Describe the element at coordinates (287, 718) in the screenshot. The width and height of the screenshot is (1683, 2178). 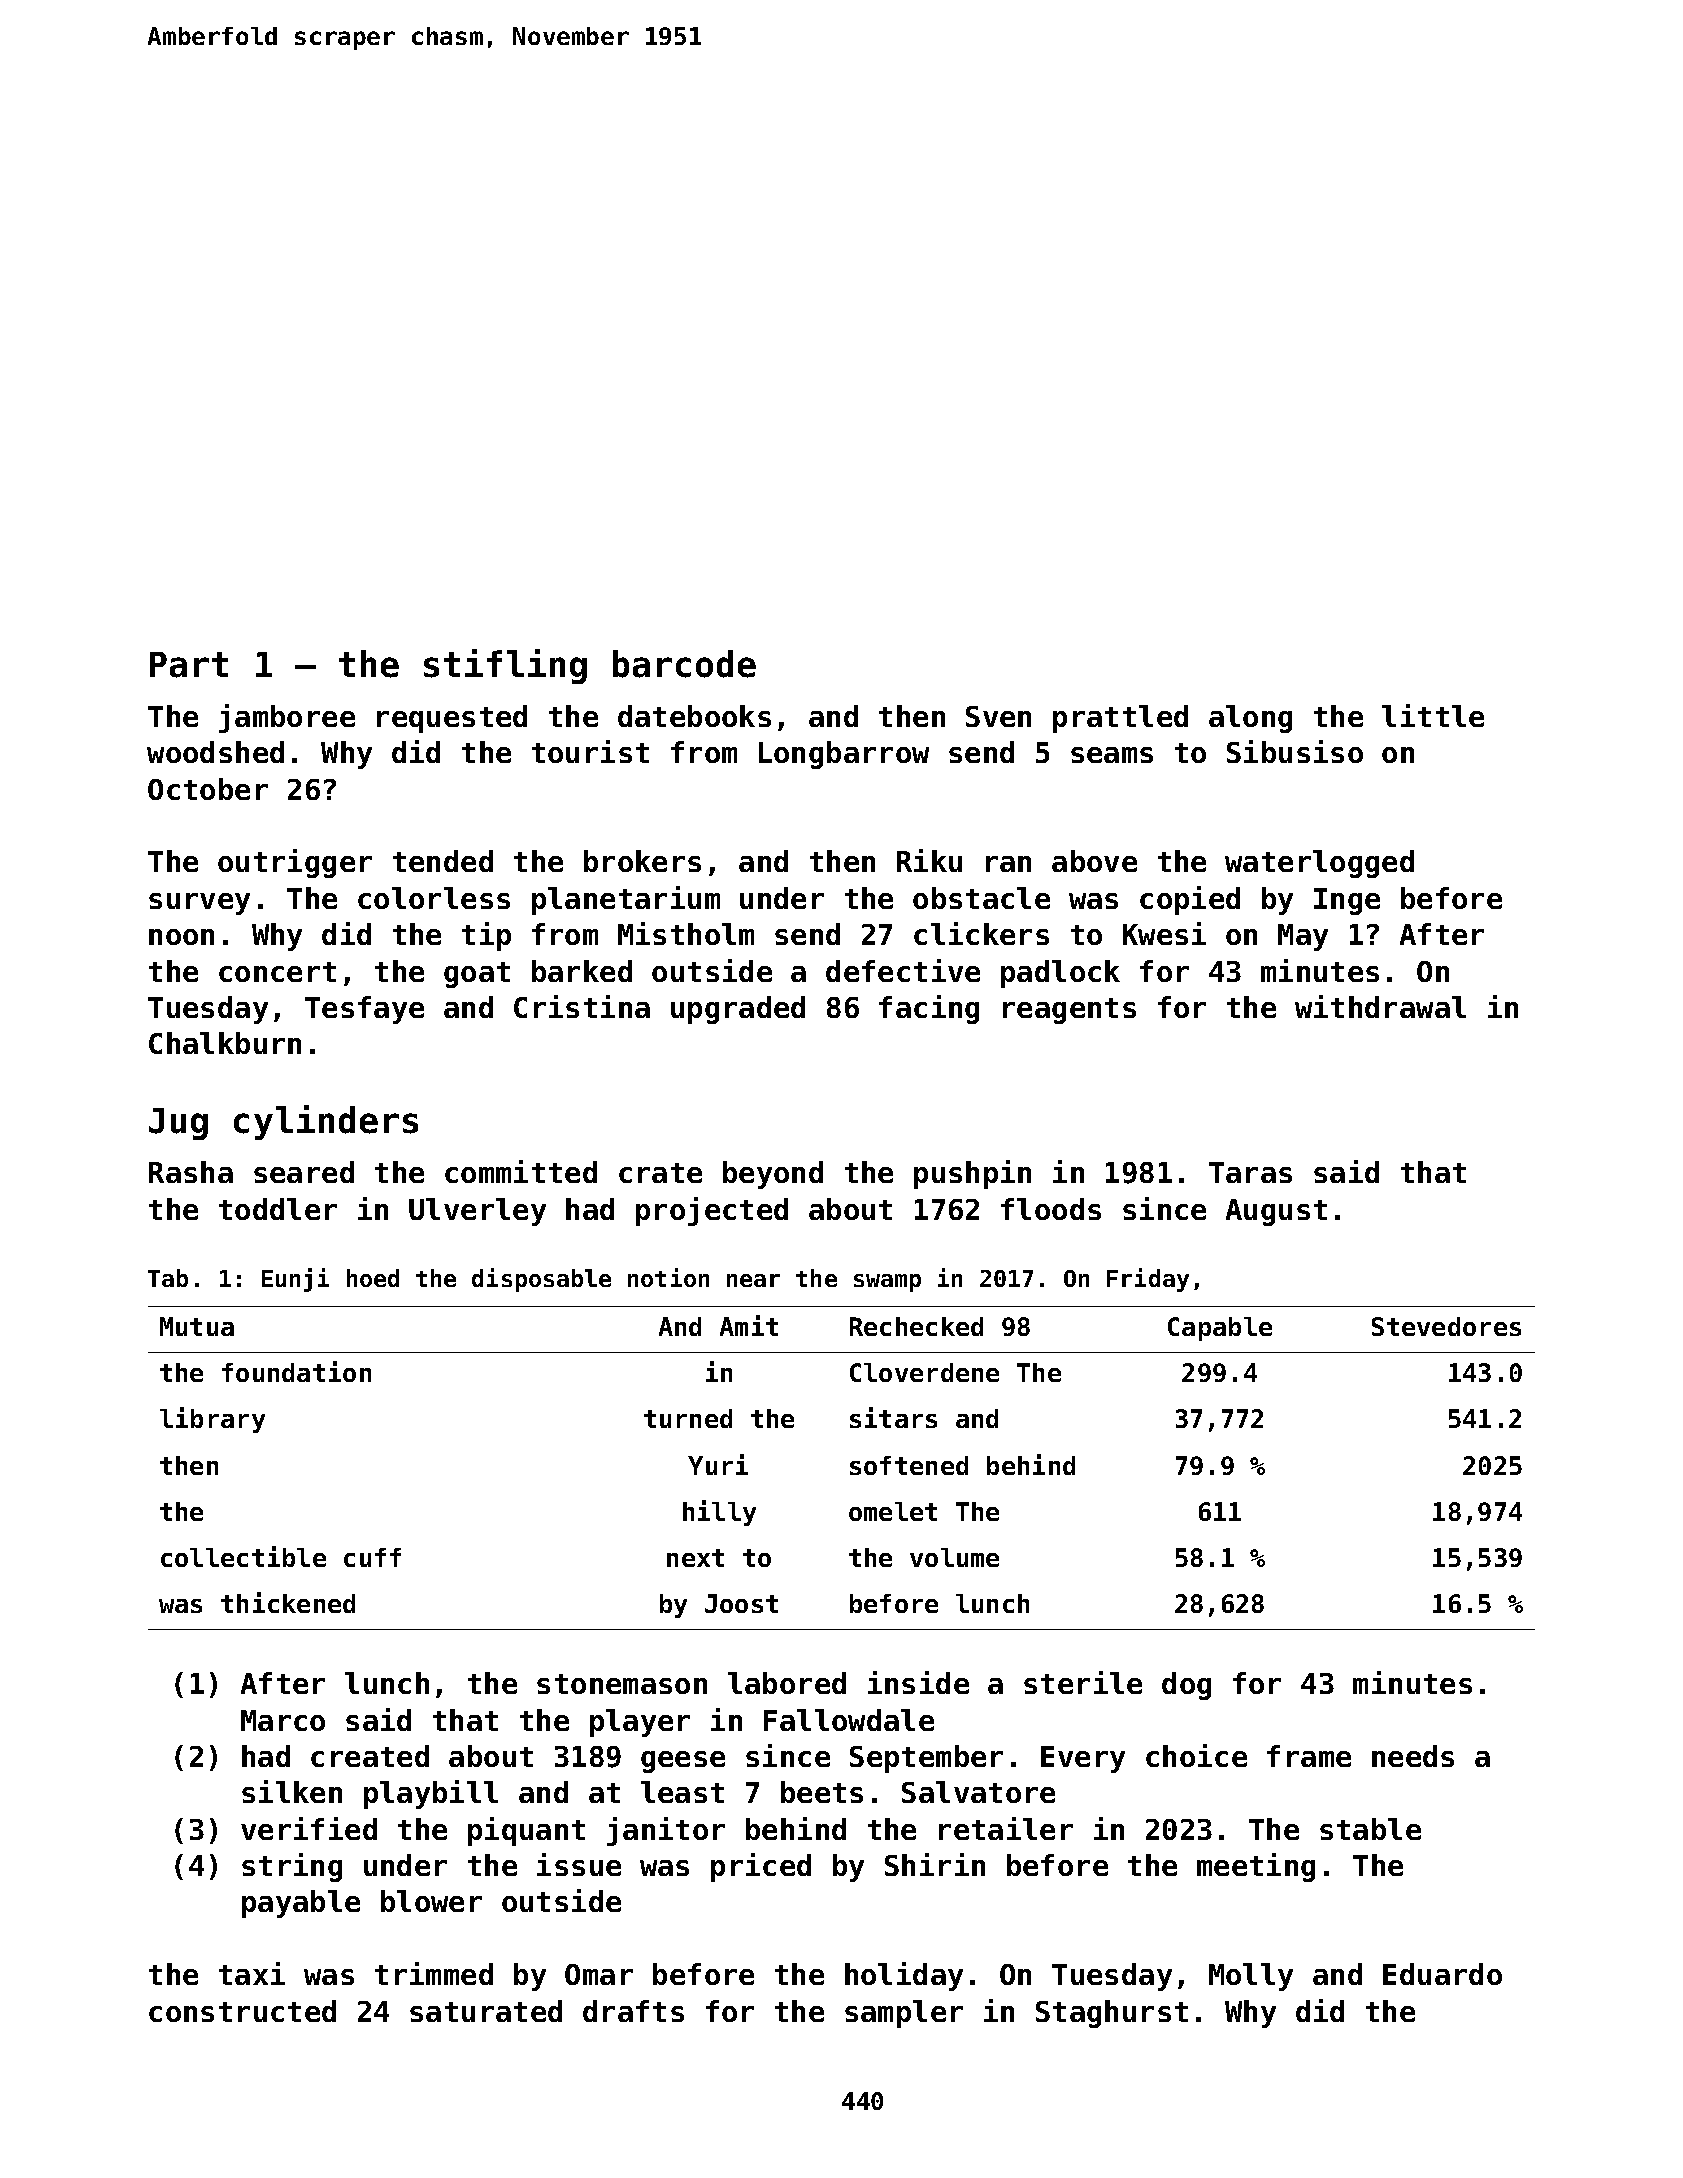
I see `jamboree` at that location.
